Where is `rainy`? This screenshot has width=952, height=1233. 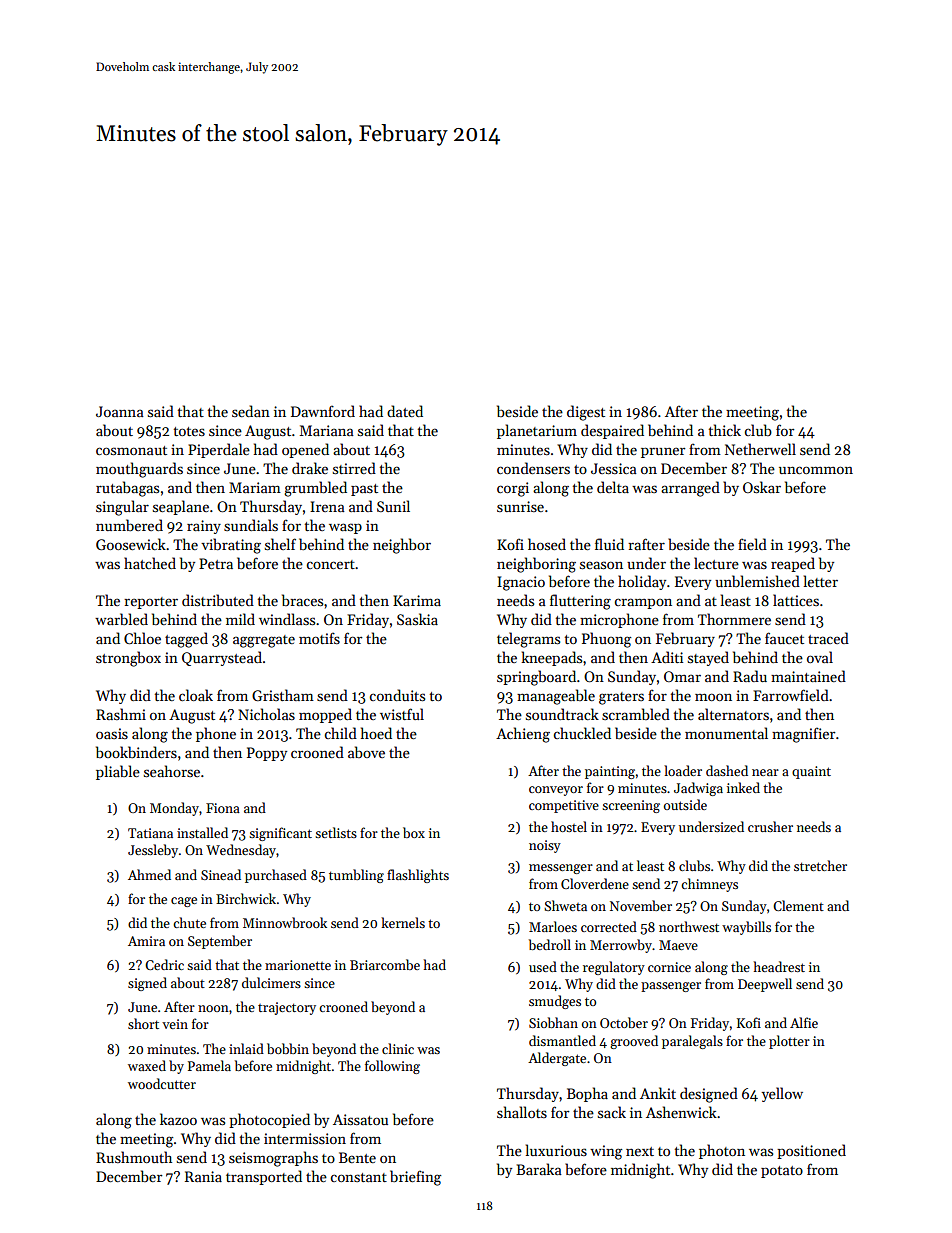 rainy is located at coordinates (204, 527).
